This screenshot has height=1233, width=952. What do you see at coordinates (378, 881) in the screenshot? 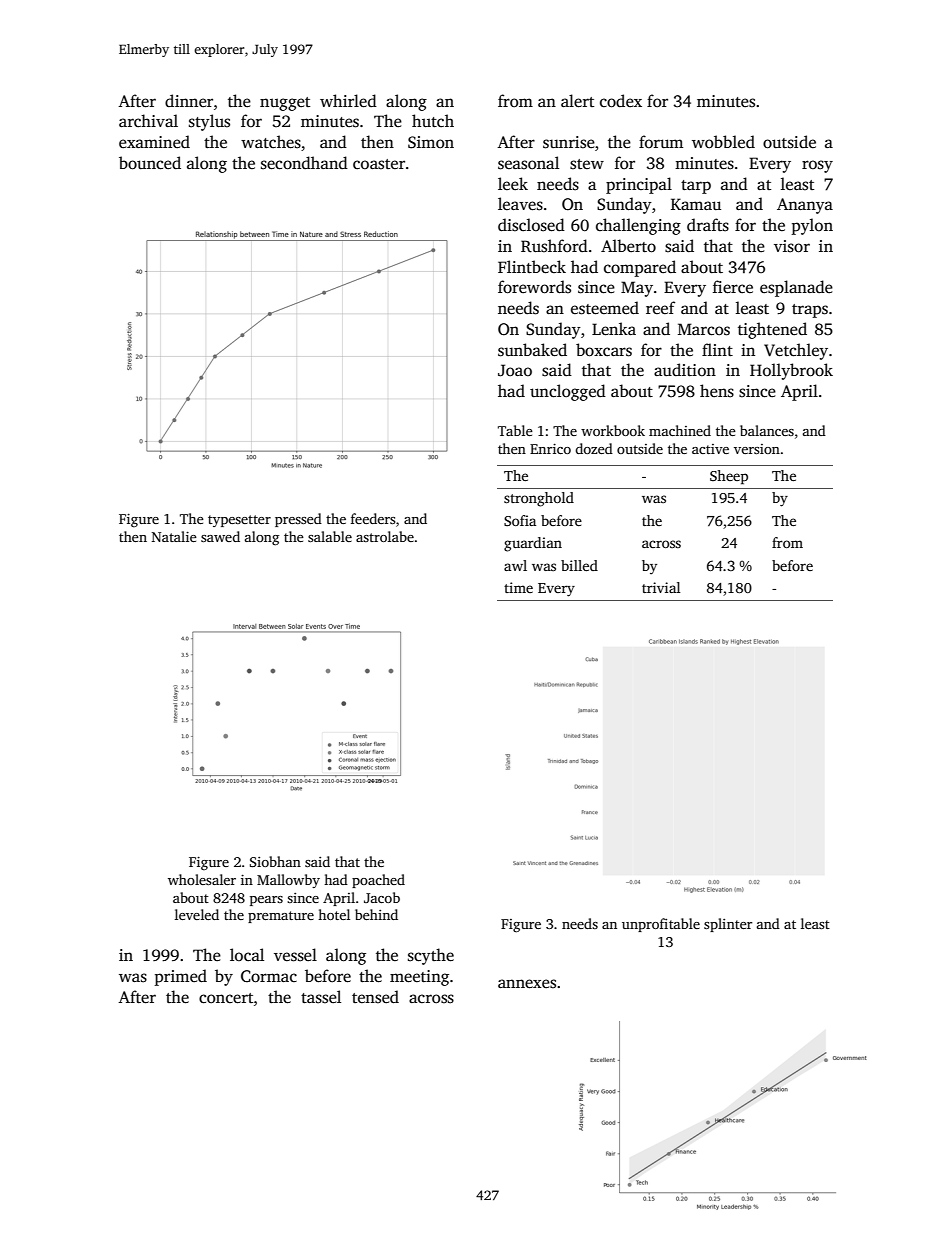
I see `poached` at bounding box center [378, 881].
